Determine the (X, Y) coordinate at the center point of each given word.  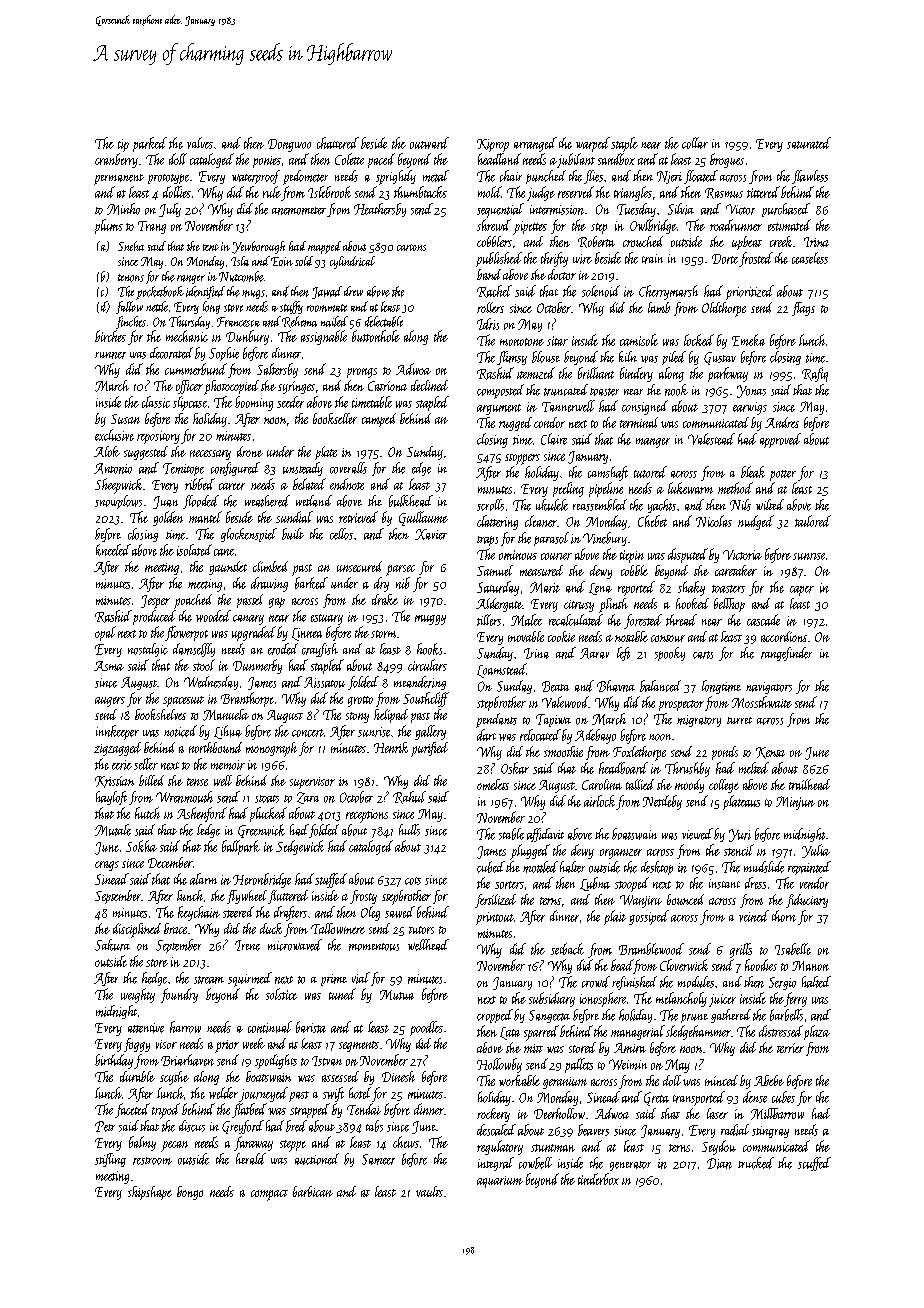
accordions (784, 636)
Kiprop (493, 145)
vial (361, 978)
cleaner (541, 521)
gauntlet (228, 568)
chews (406, 1142)
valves (200, 143)
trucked (756, 1163)
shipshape (150, 1193)
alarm (203, 879)
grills (741, 950)
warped (593, 144)
